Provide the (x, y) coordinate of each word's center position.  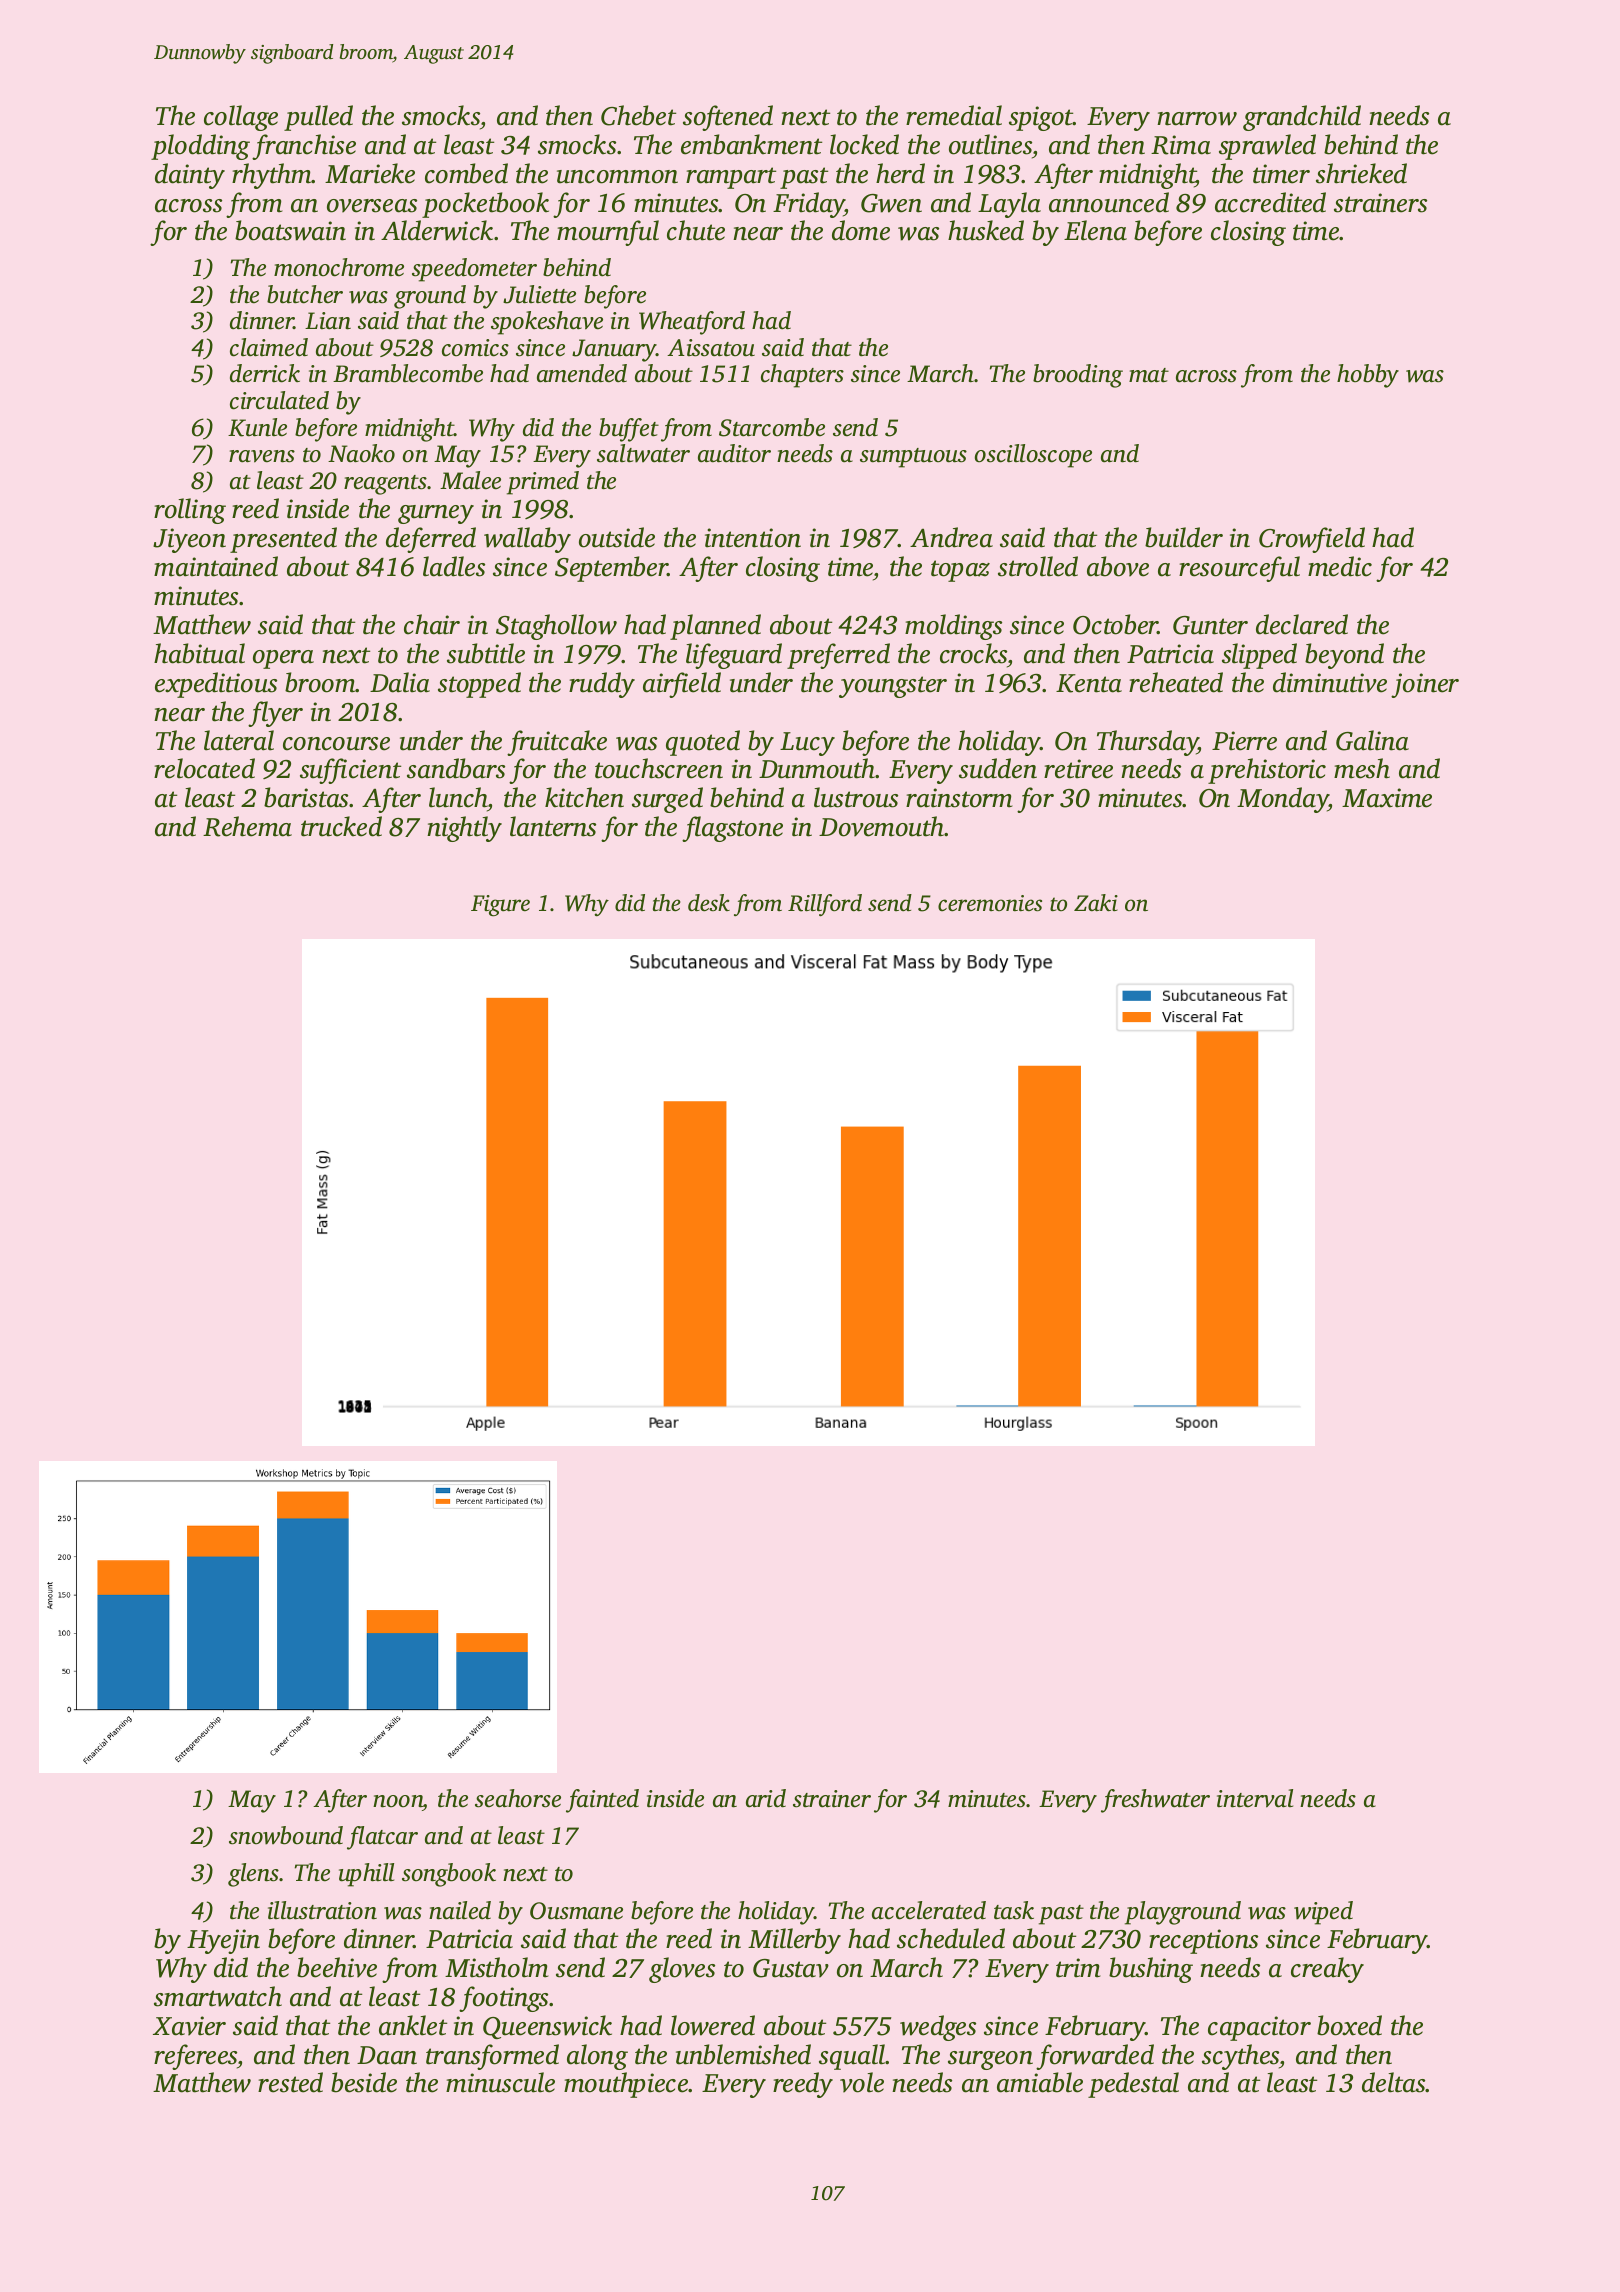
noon (398, 1801)
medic (1340, 566)
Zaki (1096, 903)
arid (766, 1798)
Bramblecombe (408, 373)
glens (253, 1875)
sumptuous (913, 458)
